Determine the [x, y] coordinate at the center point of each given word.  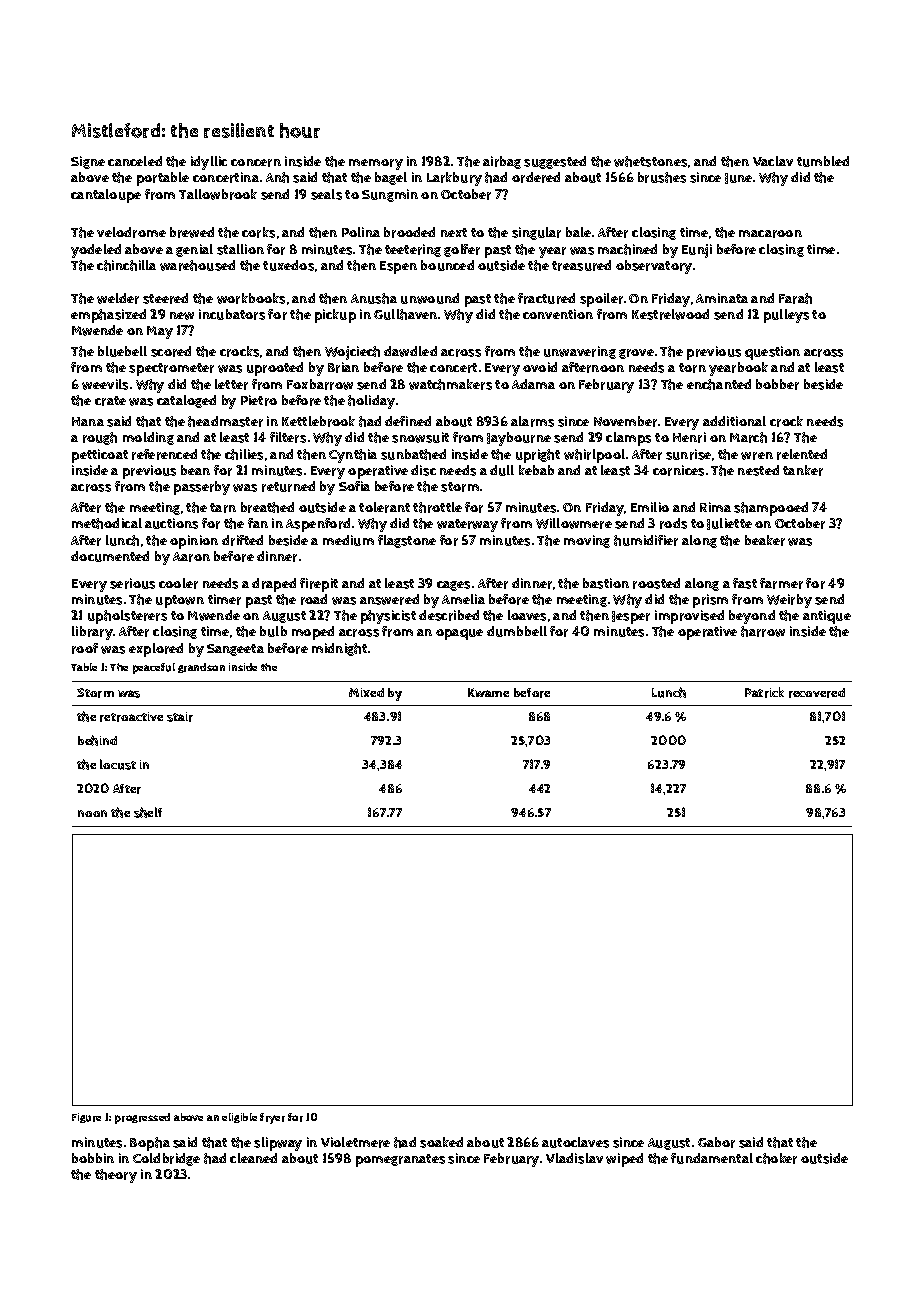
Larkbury [454, 179]
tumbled [823, 161]
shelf [148, 812]
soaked [441, 1142]
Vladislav [574, 1158]
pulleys [786, 316]
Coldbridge [166, 1159]
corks [258, 232]
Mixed [366, 692]
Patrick [764, 692]
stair [180, 717]
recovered [817, 693]
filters [288, 437]
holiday [371, 402]
